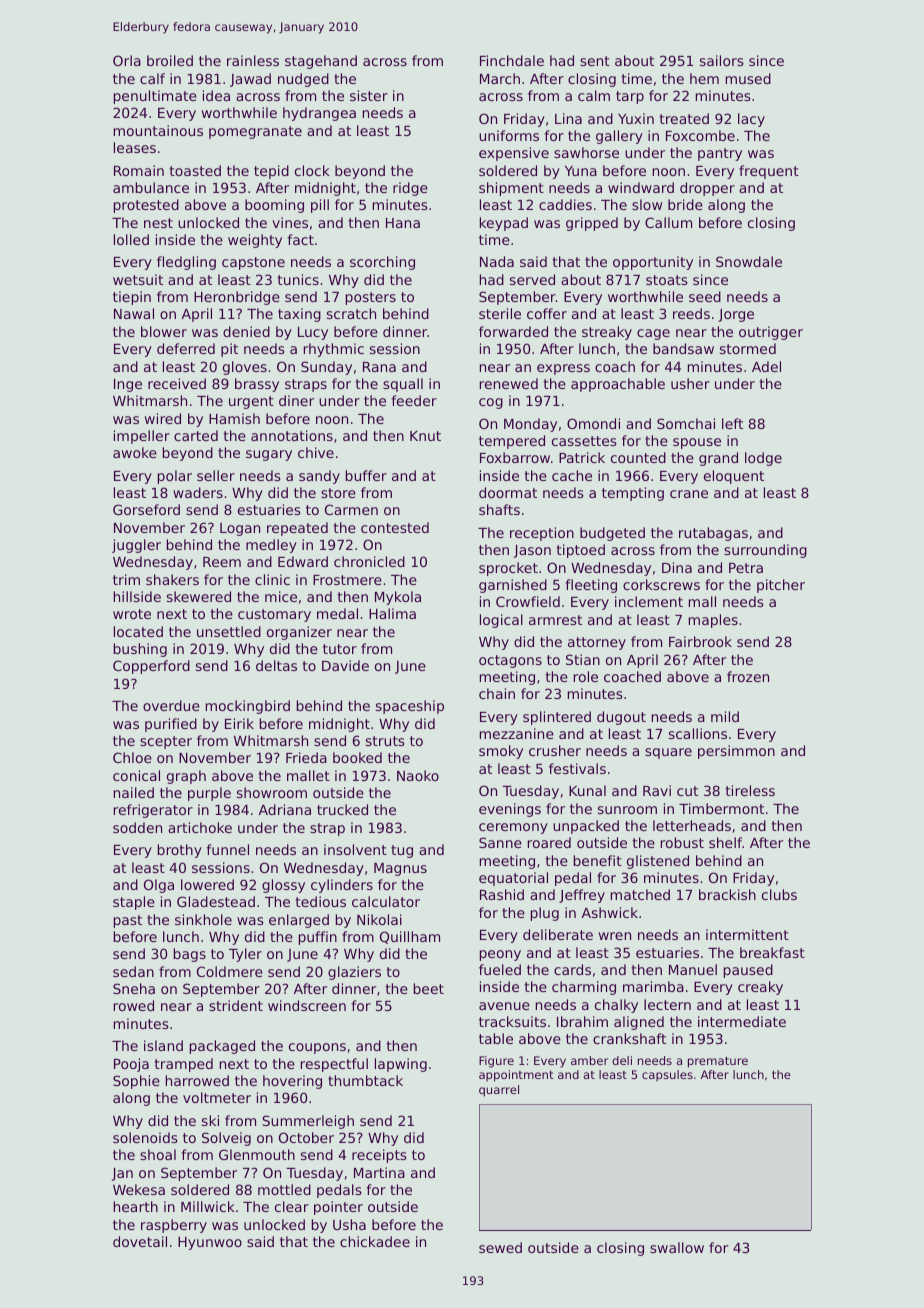 The height and width of the image is (1308, 924). What do you see at coordinates (513, 586) in the image?
I see `garnished` at bounding box center [513, 586].
